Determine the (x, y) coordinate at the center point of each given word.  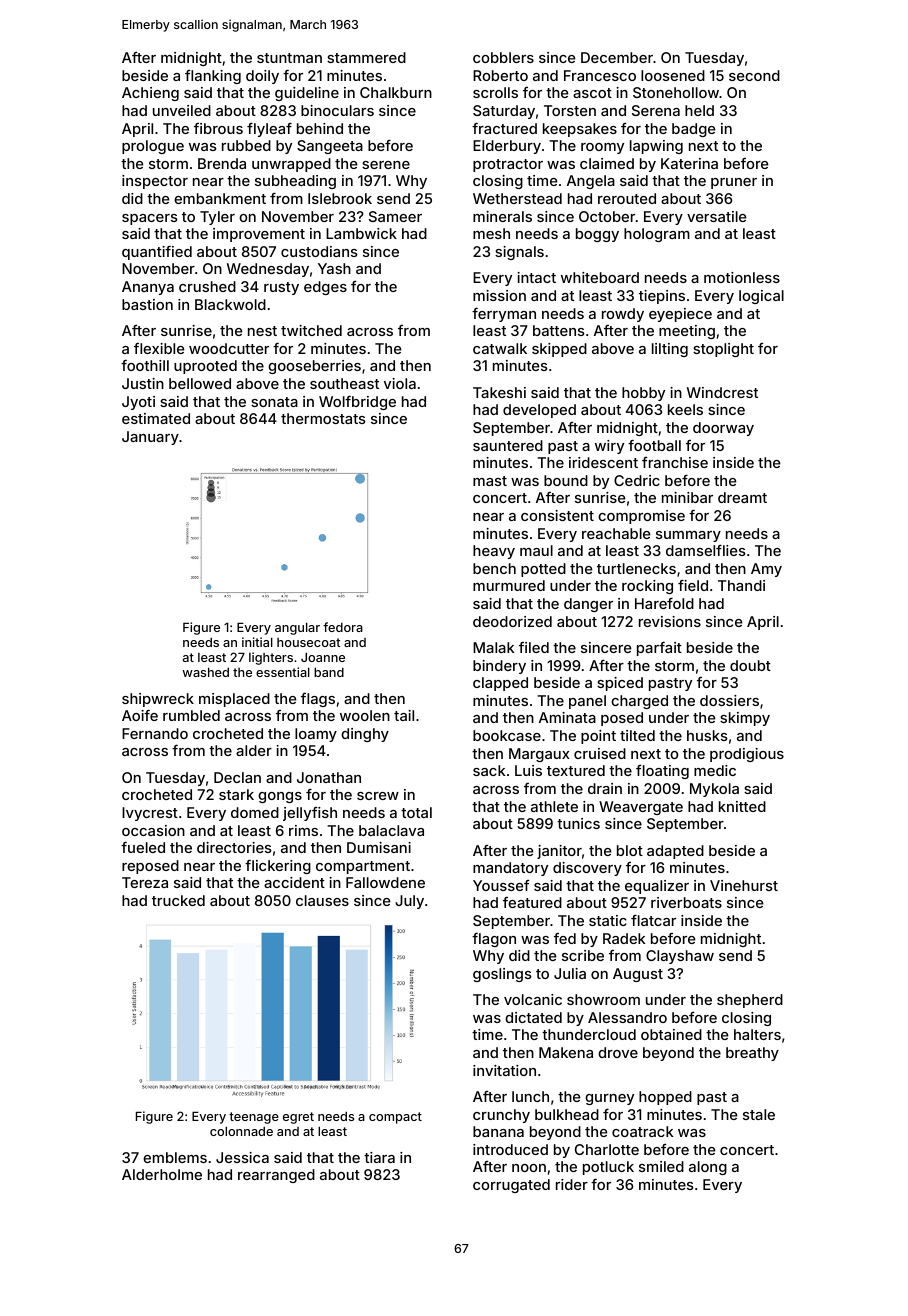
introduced (510, 1149)
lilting (670, 350)
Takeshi (499, 392)
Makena (566, 1052)
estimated (156, 418)
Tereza (145, 882)
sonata (274, 402)
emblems (175, 1157)
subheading (295, 182)
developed (539, 411)
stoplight (723, 350)
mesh (491, 233)
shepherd (750, 1001)
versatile (716, 216)
